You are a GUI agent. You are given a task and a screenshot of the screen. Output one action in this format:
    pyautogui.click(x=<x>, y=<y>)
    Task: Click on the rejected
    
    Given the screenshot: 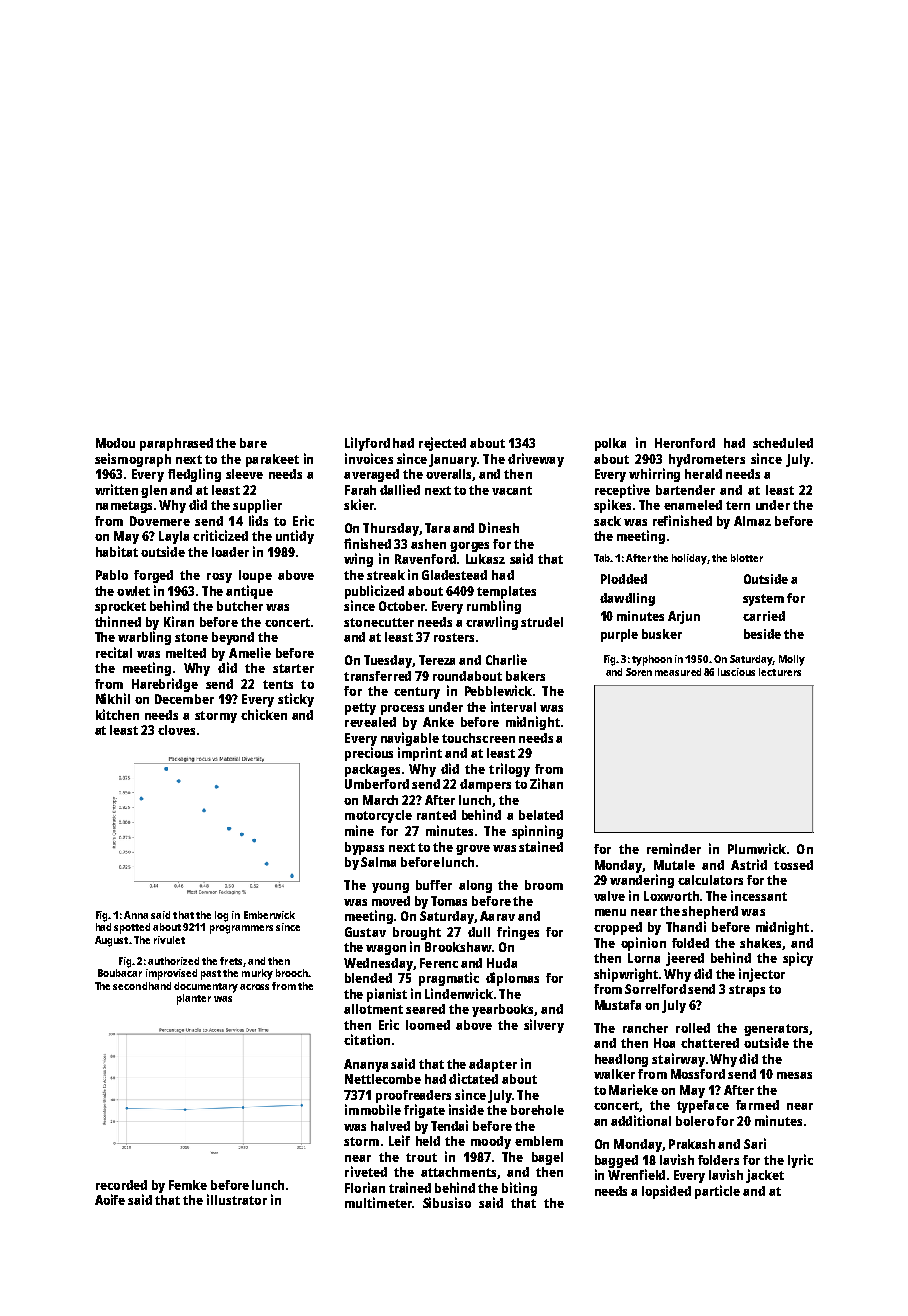 What is the action you would take?
    pyautogui.click(x=442, y=444)
